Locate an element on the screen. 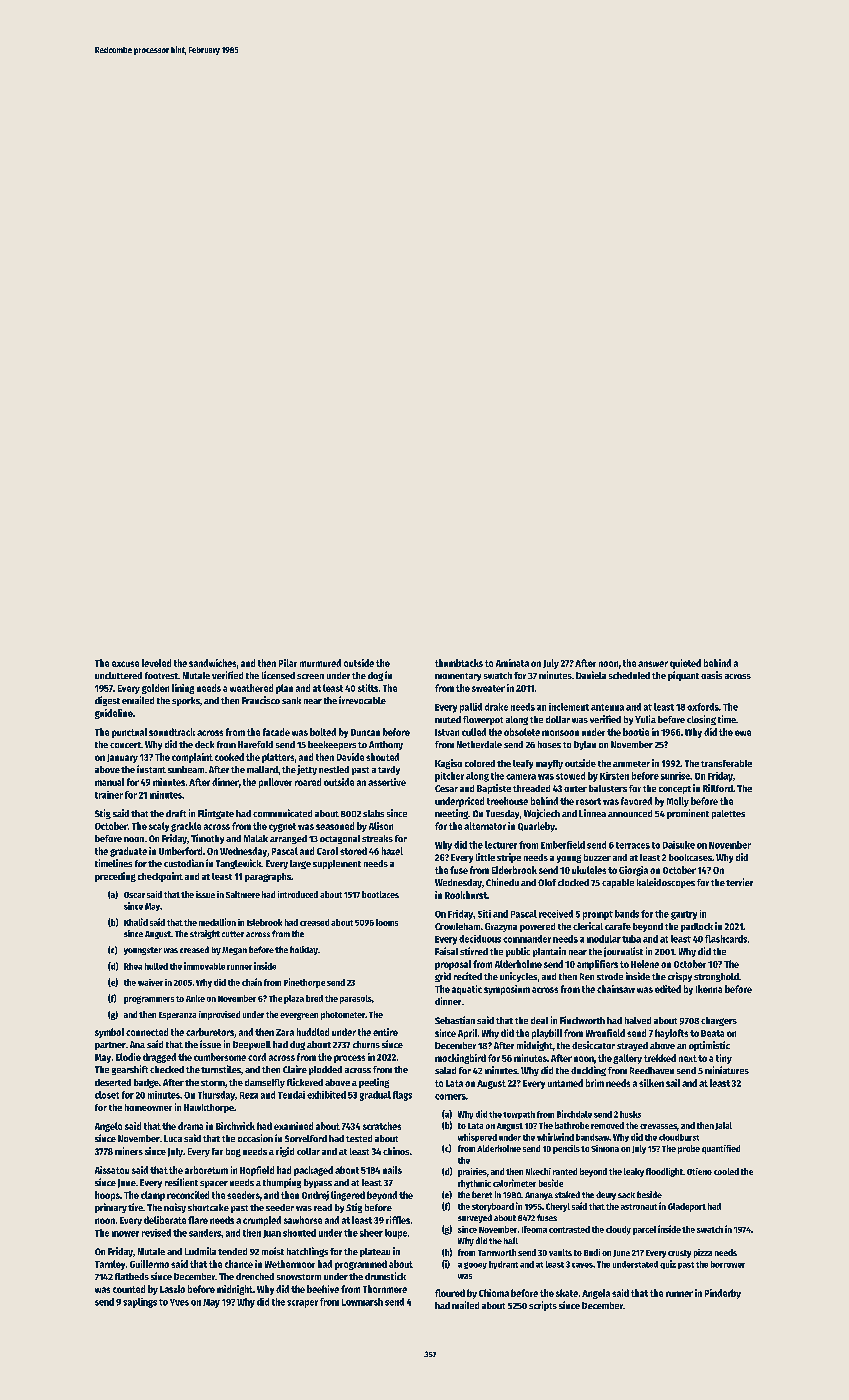 The height and width of the screenshot is (1400, 849). turnstiles is located at coordinates (221, 1069).
